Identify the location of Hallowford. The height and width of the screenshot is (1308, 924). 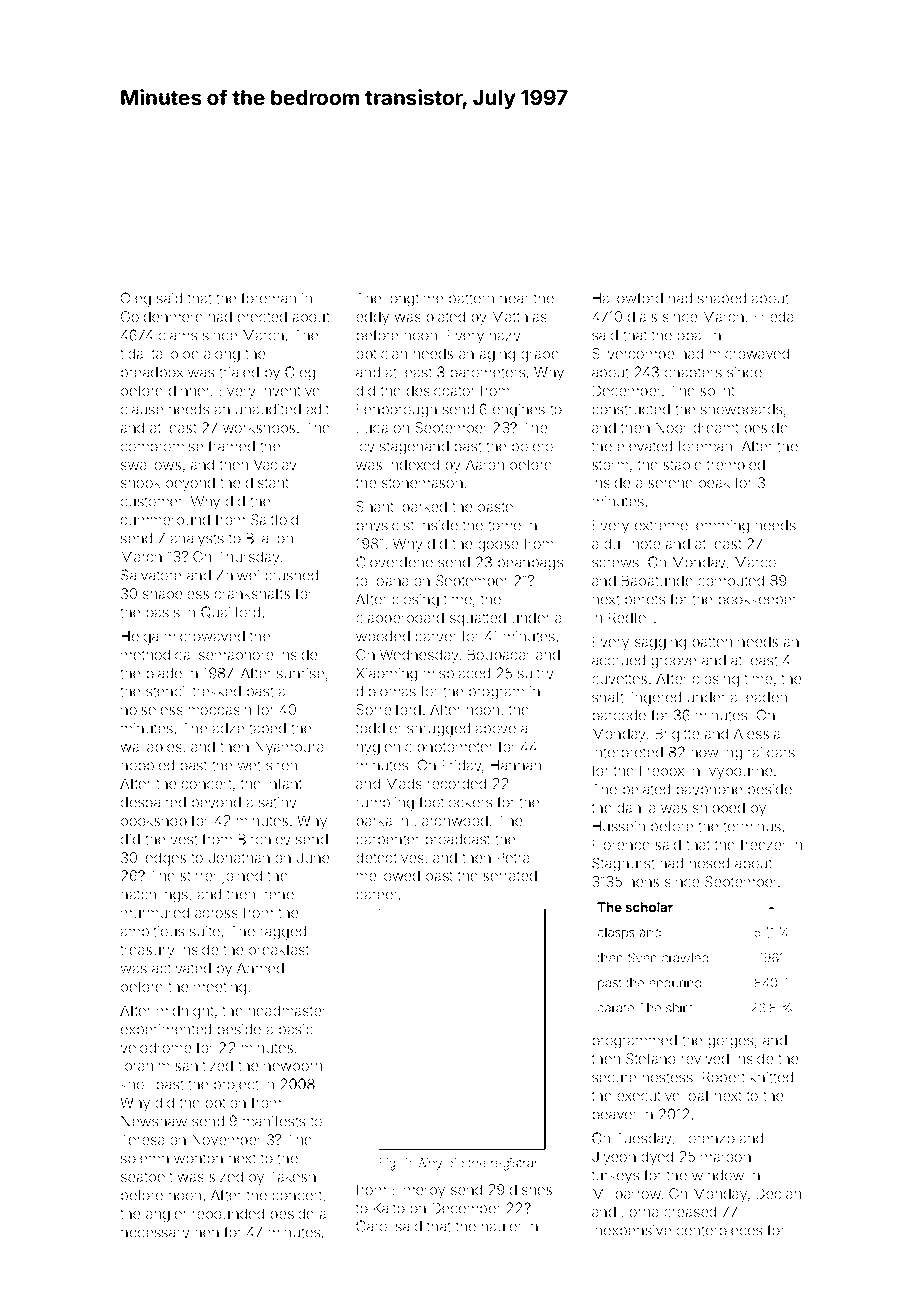
(628, 298).
